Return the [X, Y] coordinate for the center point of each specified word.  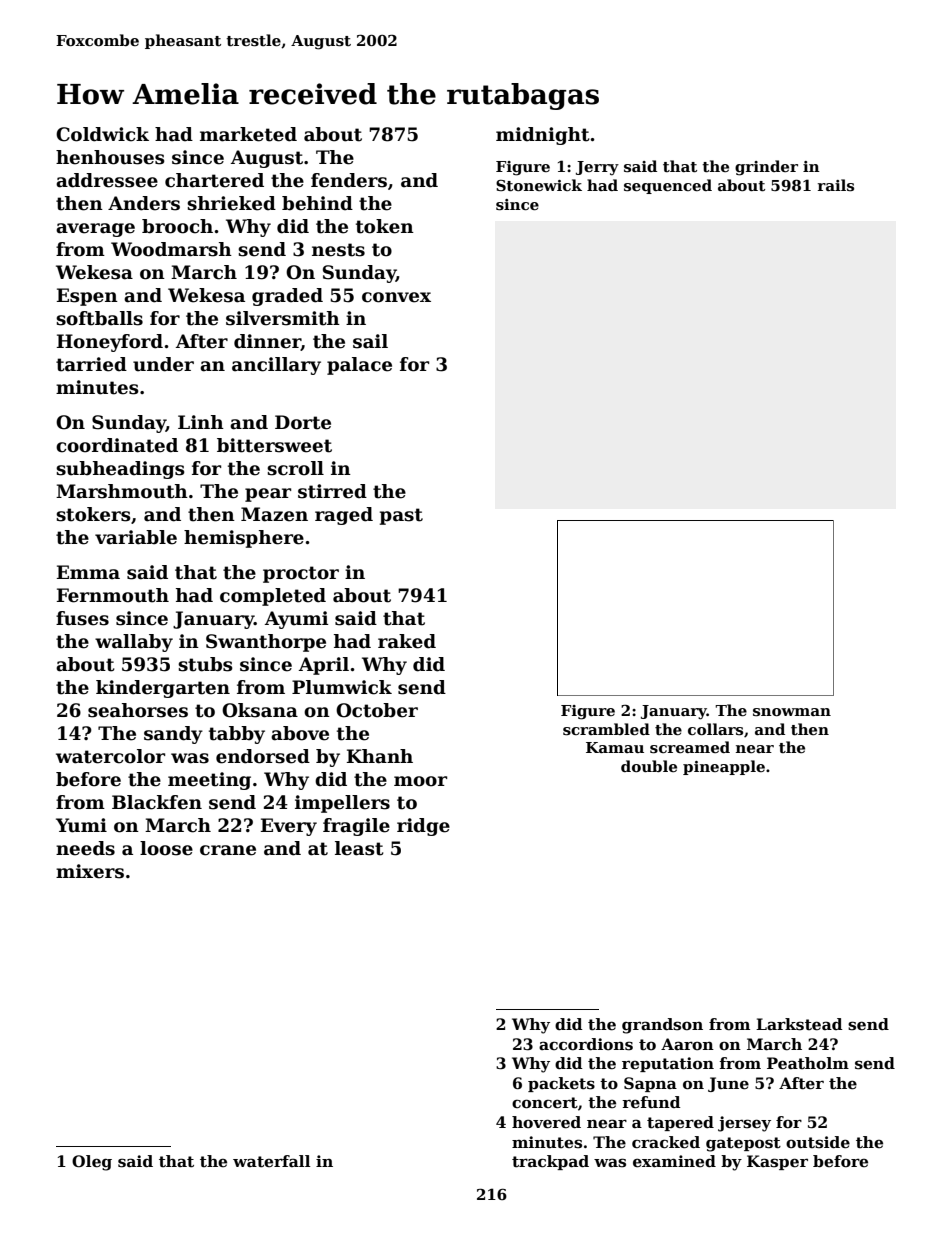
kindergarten [163, 689]
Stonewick [539, 185]
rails [836, 185]
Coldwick [102, 134]
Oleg [92, 1163]
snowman [792, 712]
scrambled [606, 729]
